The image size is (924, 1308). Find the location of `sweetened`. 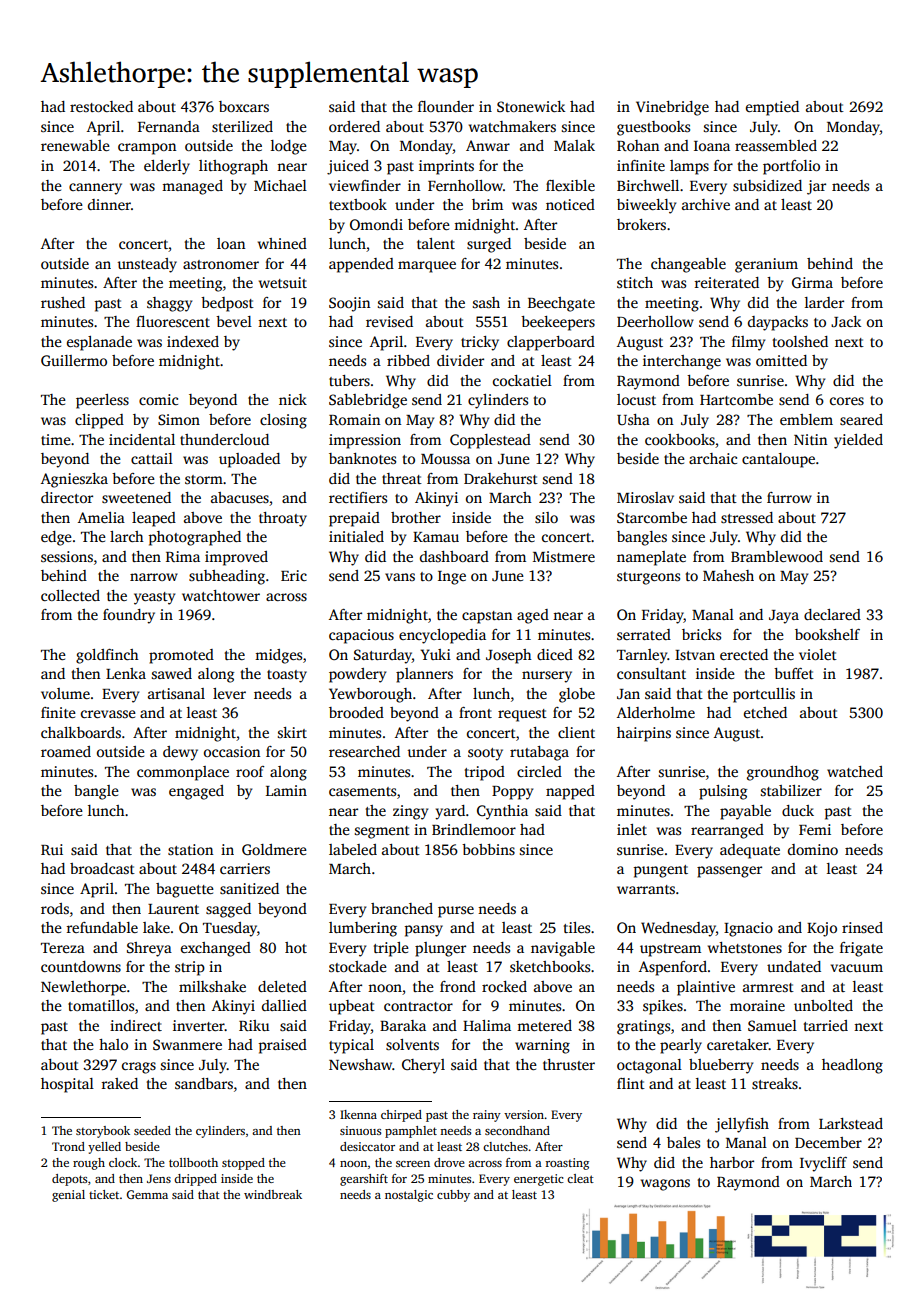

sweetened is located at coordinates (136, 497).
